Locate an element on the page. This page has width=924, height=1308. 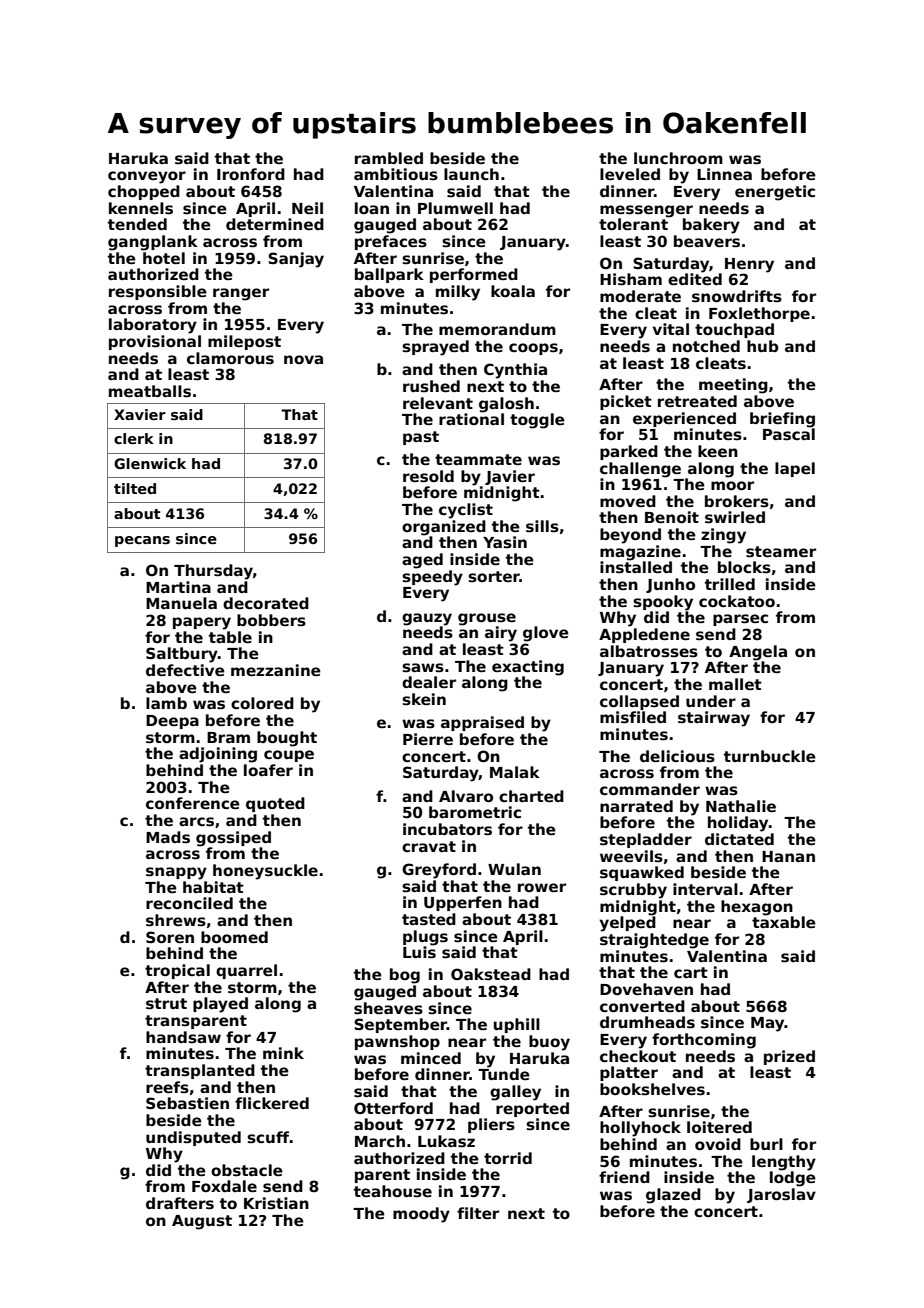
torrid is located at coordinates (508, 1158).
